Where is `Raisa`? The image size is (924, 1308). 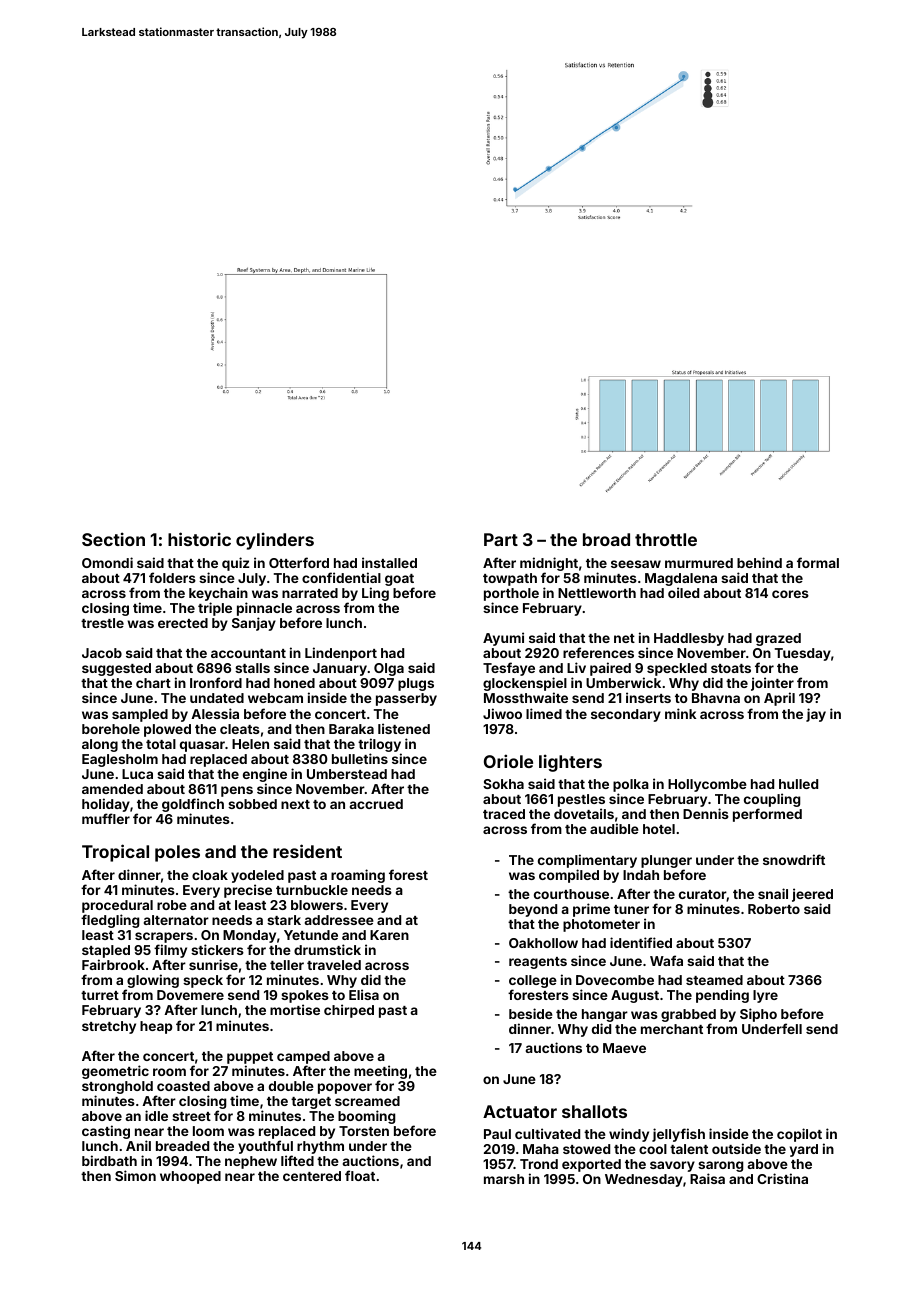
Raisa is located at coordinates (707, 1178).
